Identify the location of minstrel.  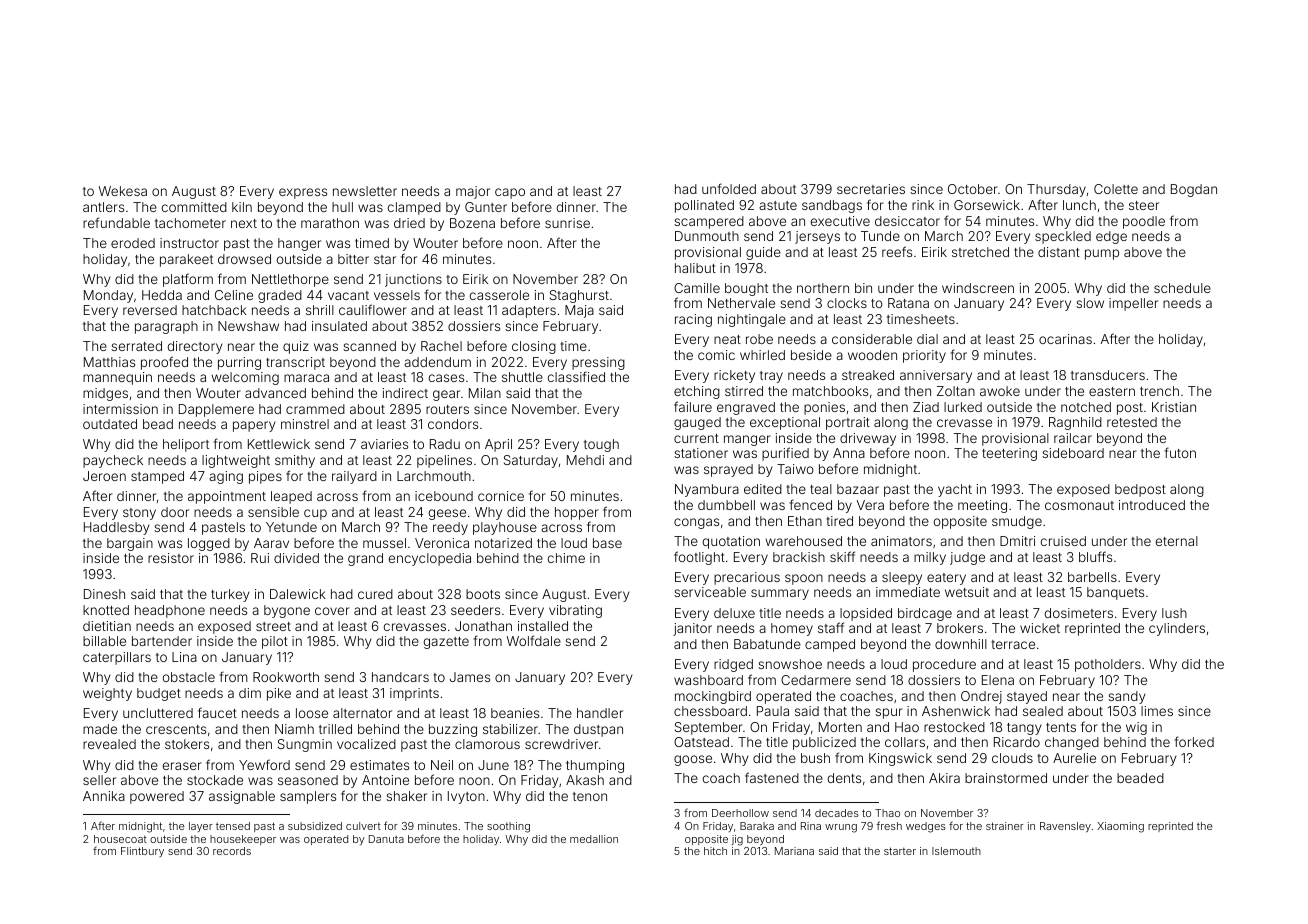
(305, 424).
